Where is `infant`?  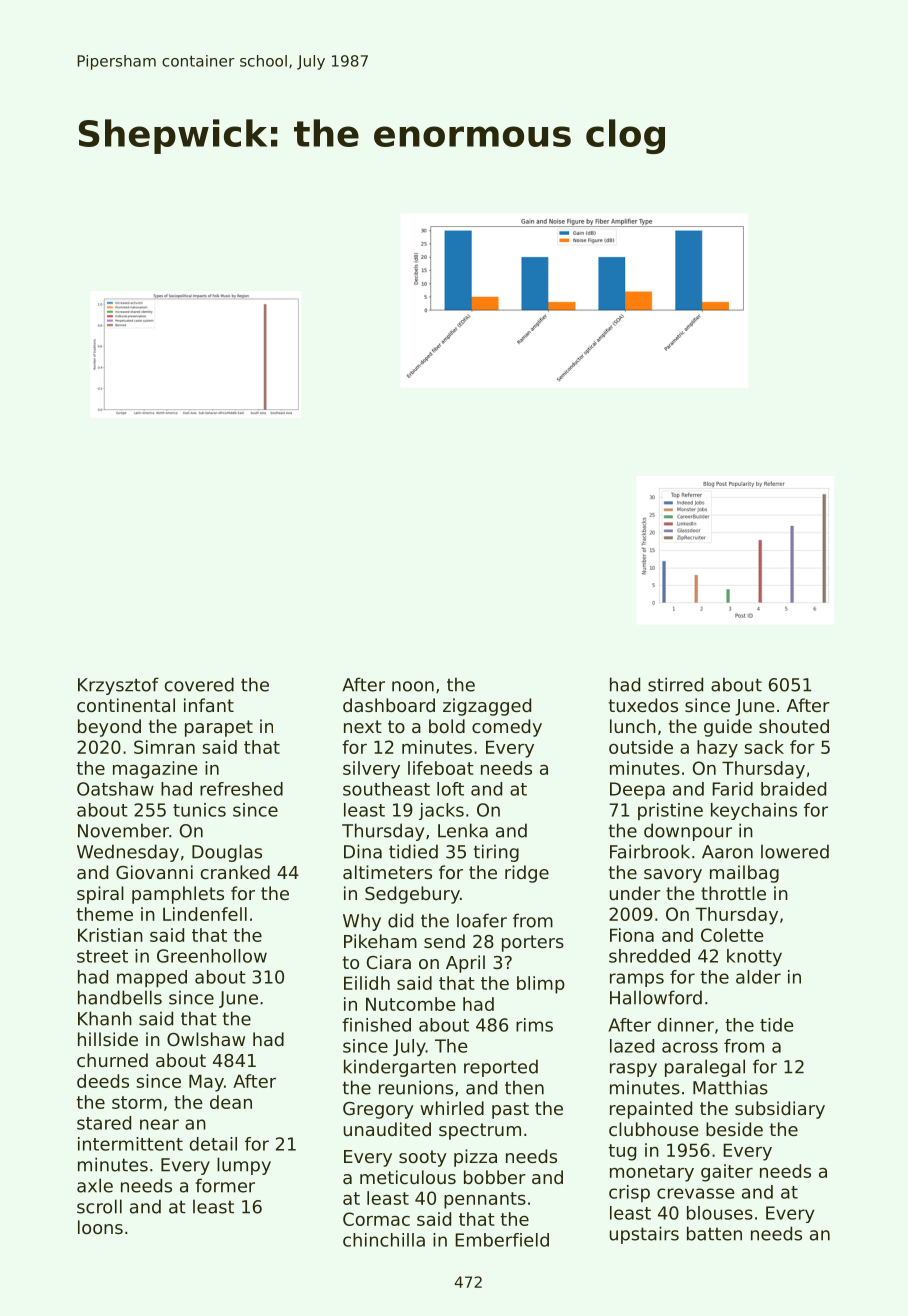 infant is located at coordinates (209, 705).
